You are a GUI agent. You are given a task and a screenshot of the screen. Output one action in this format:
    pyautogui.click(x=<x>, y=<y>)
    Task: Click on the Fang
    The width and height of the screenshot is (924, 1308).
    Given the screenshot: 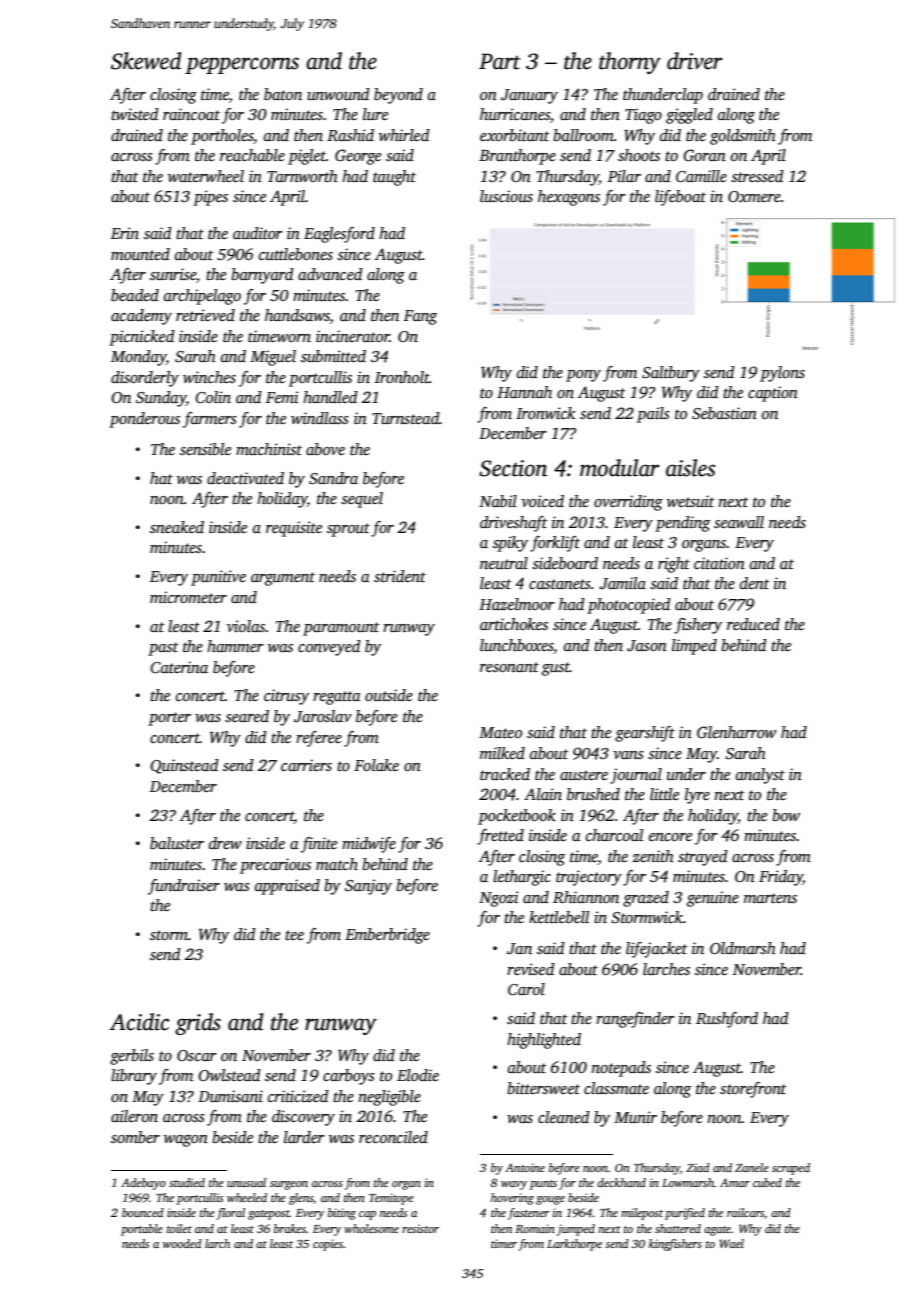 What is the action you would take?
    pyautogui.click(x=420, y=317)
